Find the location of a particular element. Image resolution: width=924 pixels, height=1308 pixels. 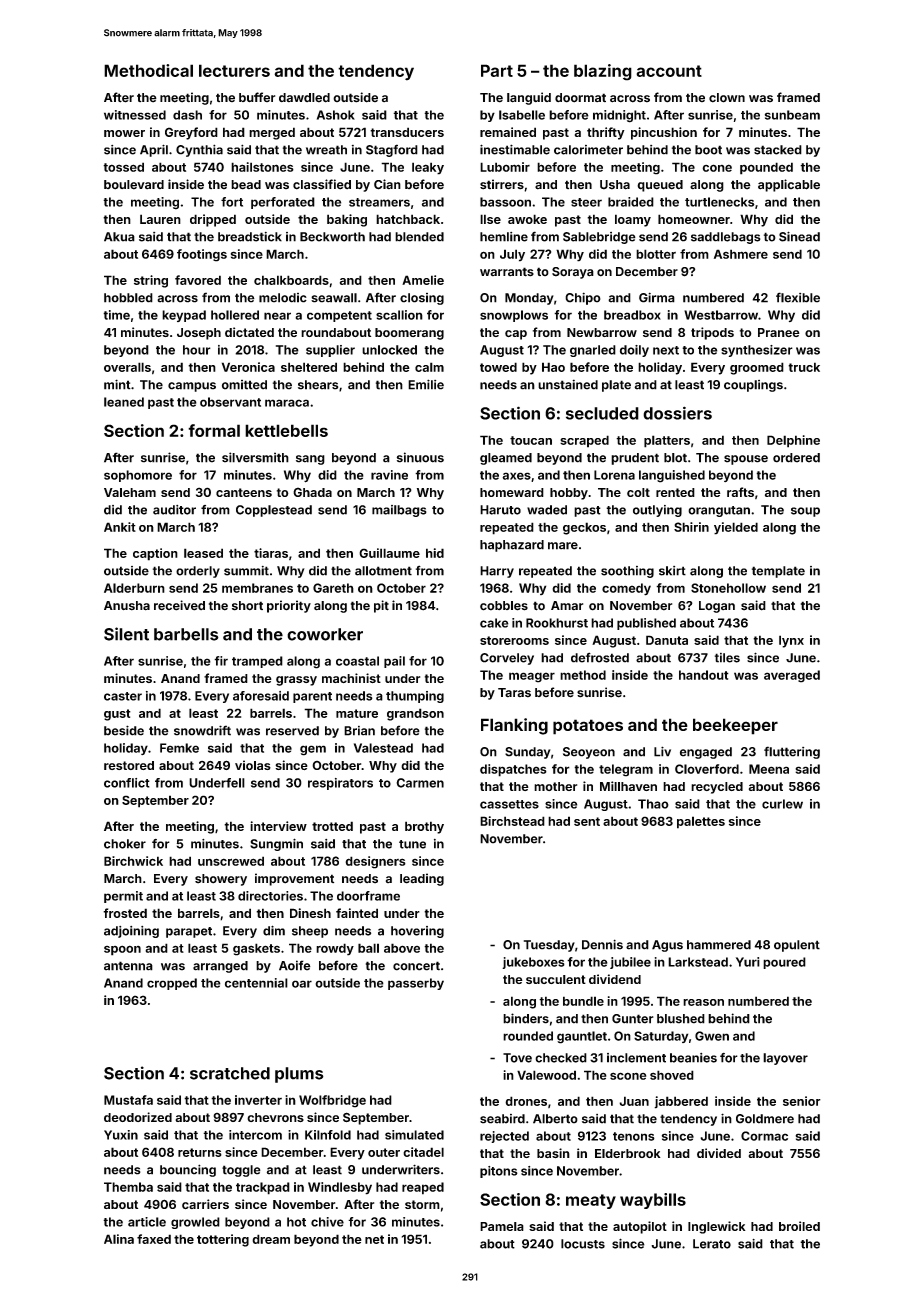

sinuous is located at coordinates (420, 457).
